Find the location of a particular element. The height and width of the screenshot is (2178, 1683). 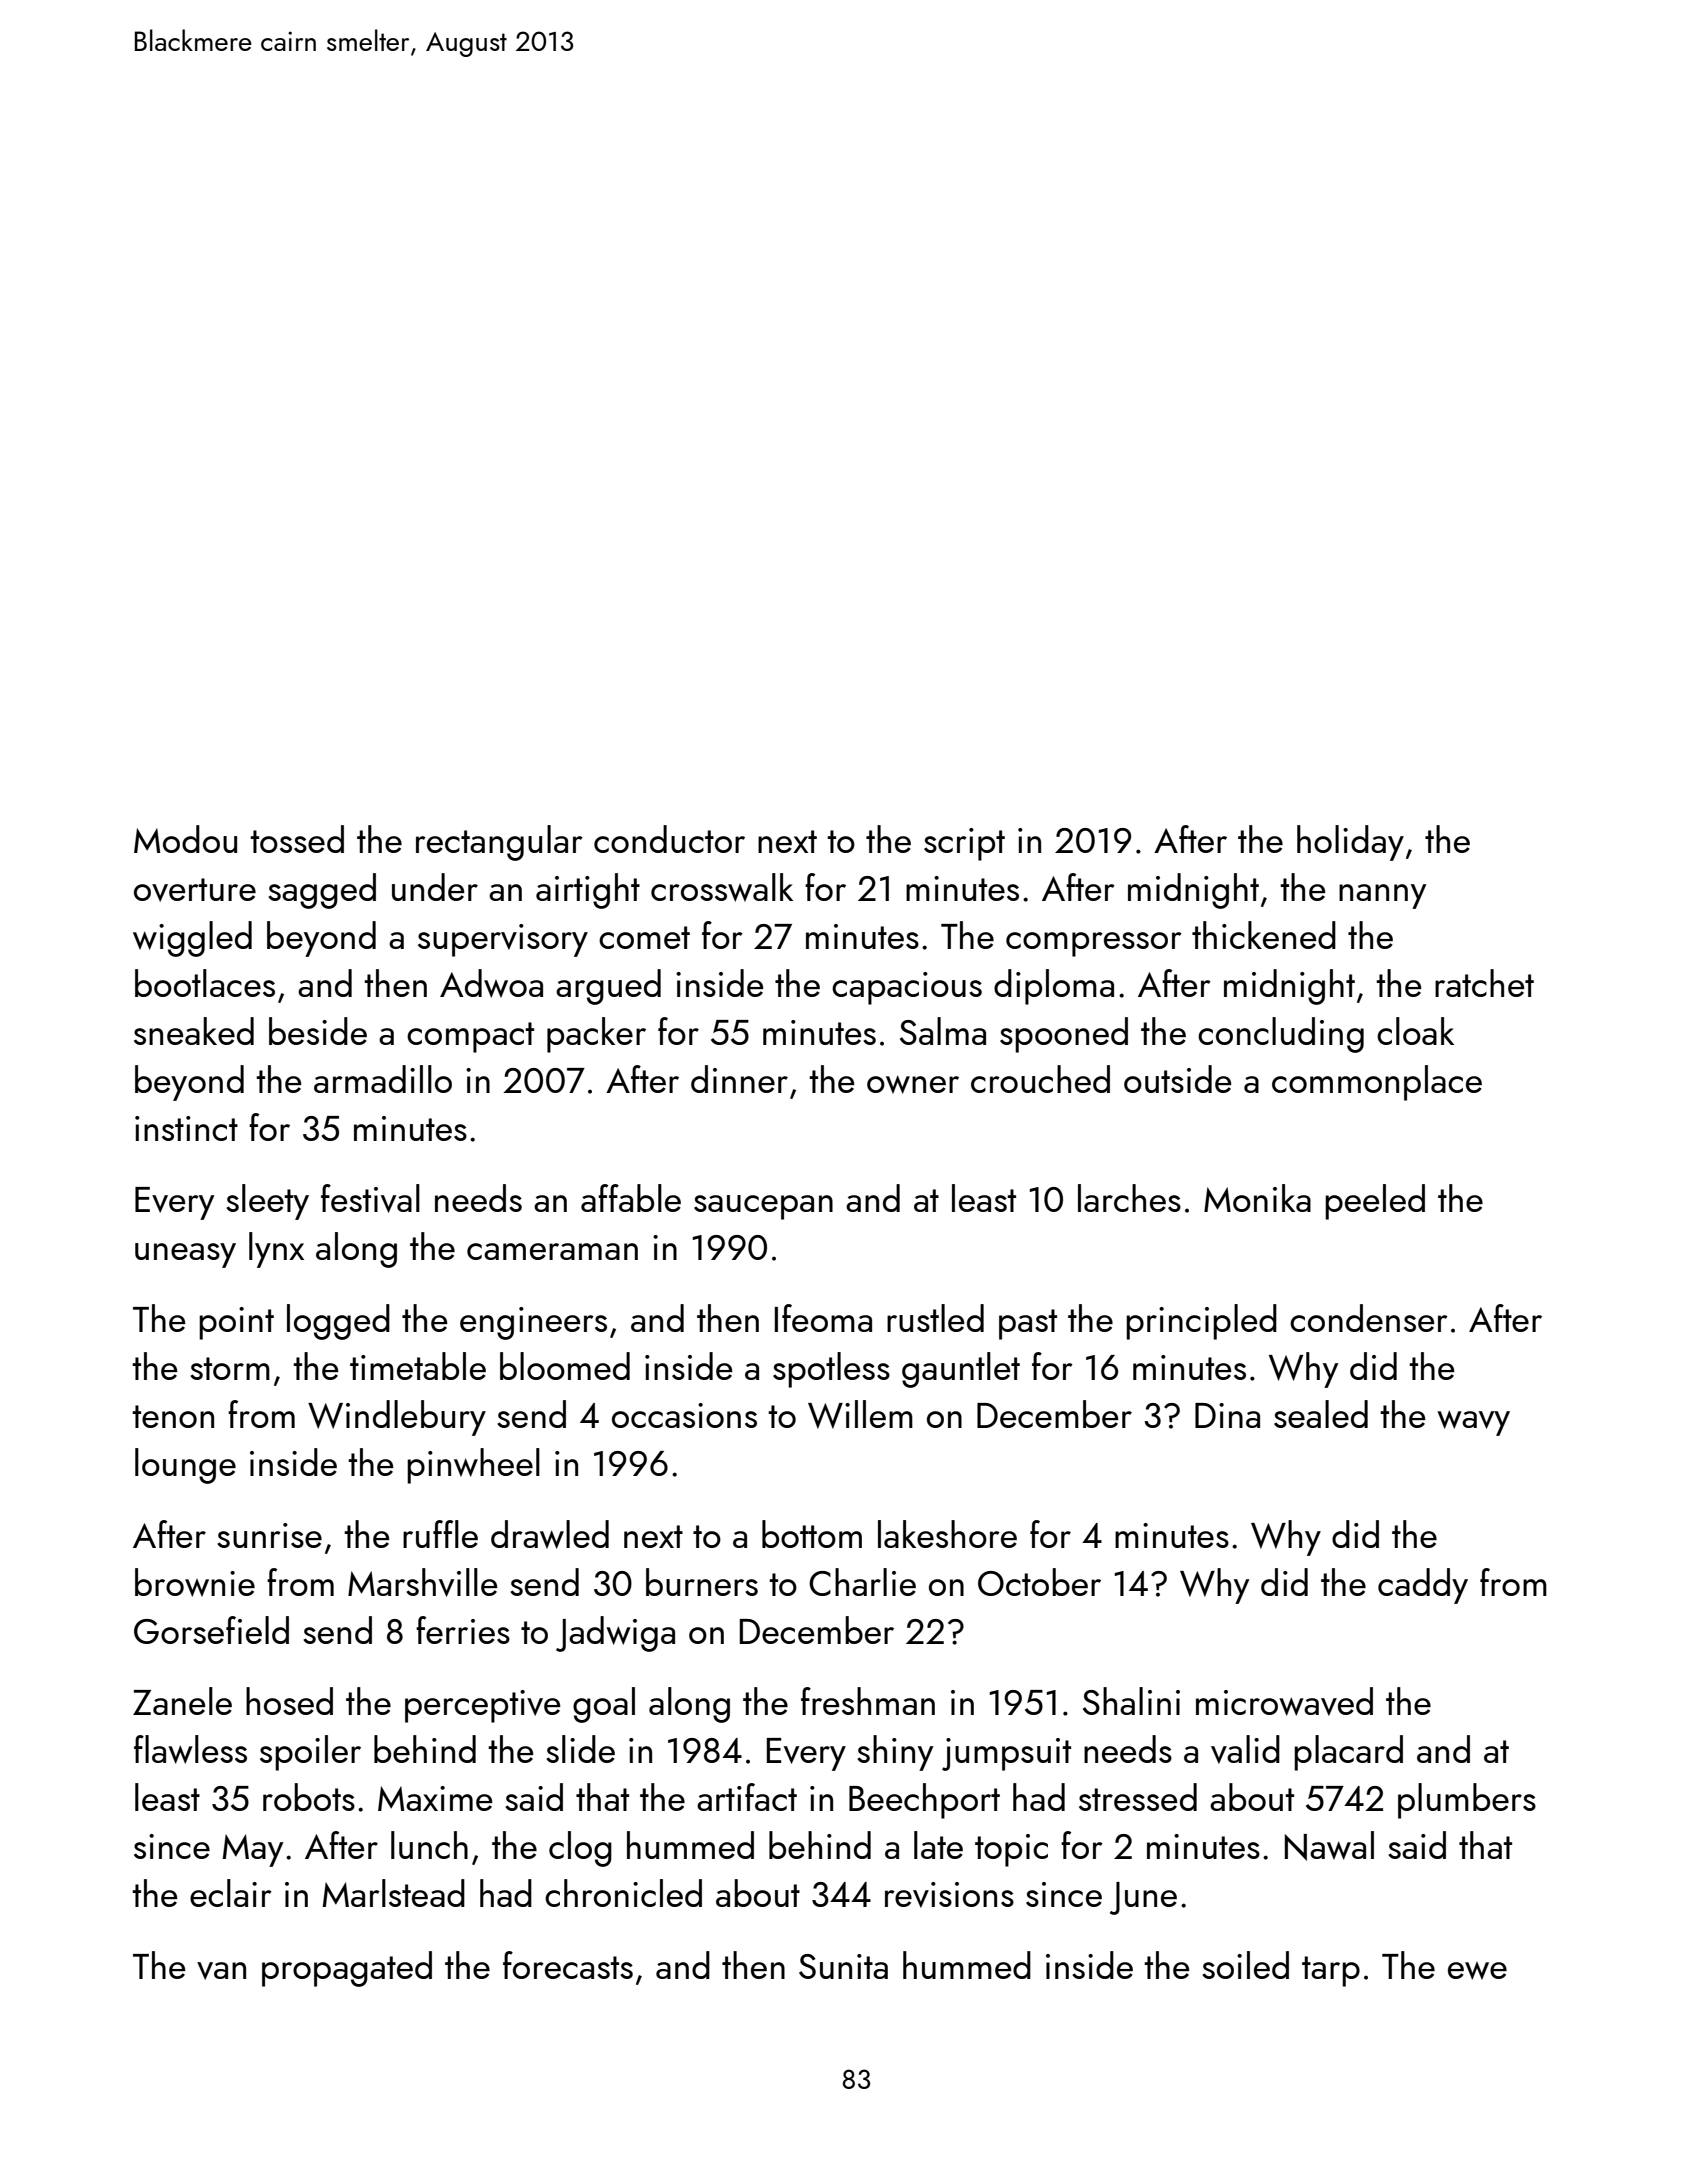

artifact is located at coordinates (747, 1797).
